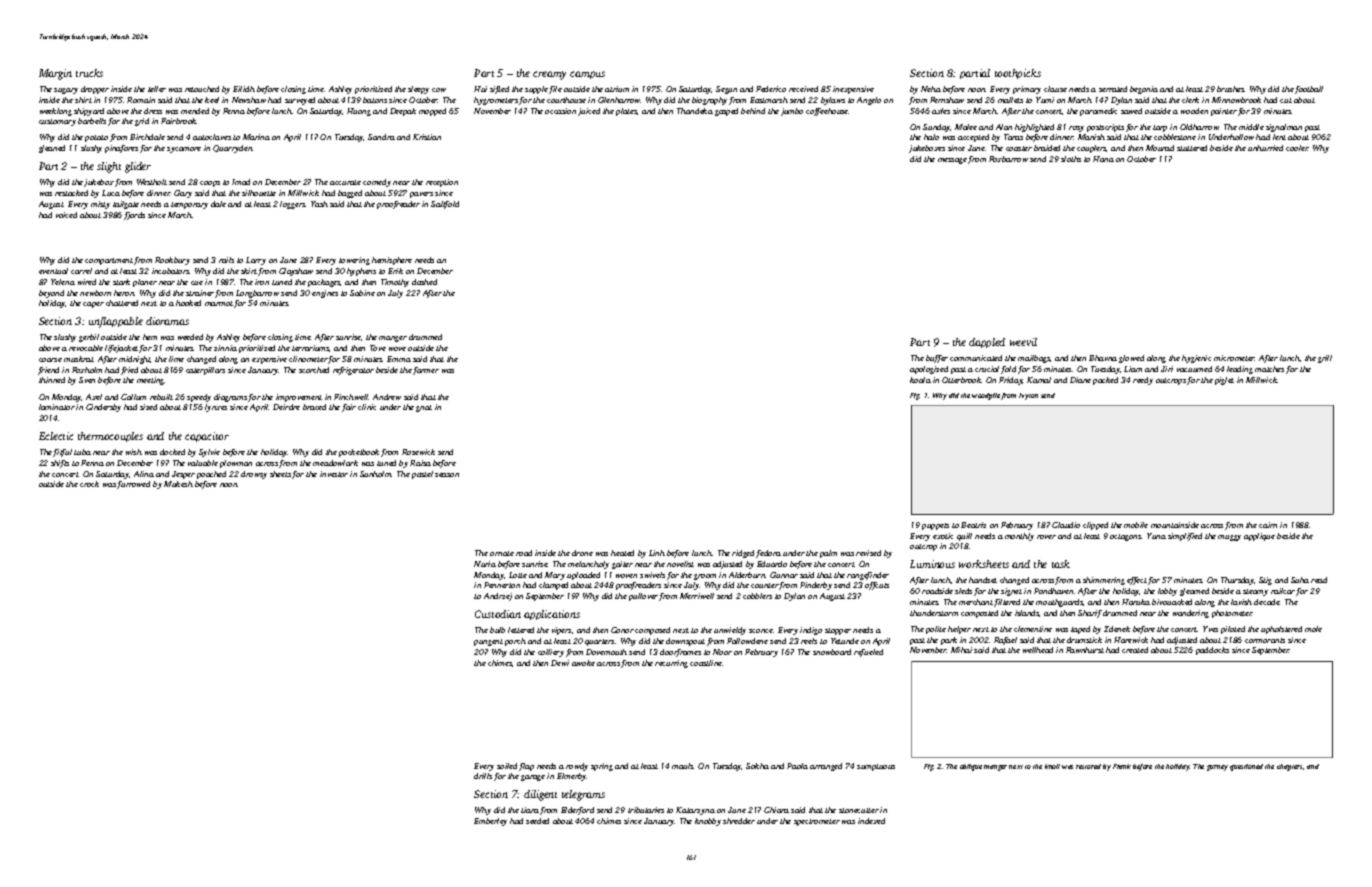 This page has width=1372, height=887. I want to click on spring, so click(602, 767).
